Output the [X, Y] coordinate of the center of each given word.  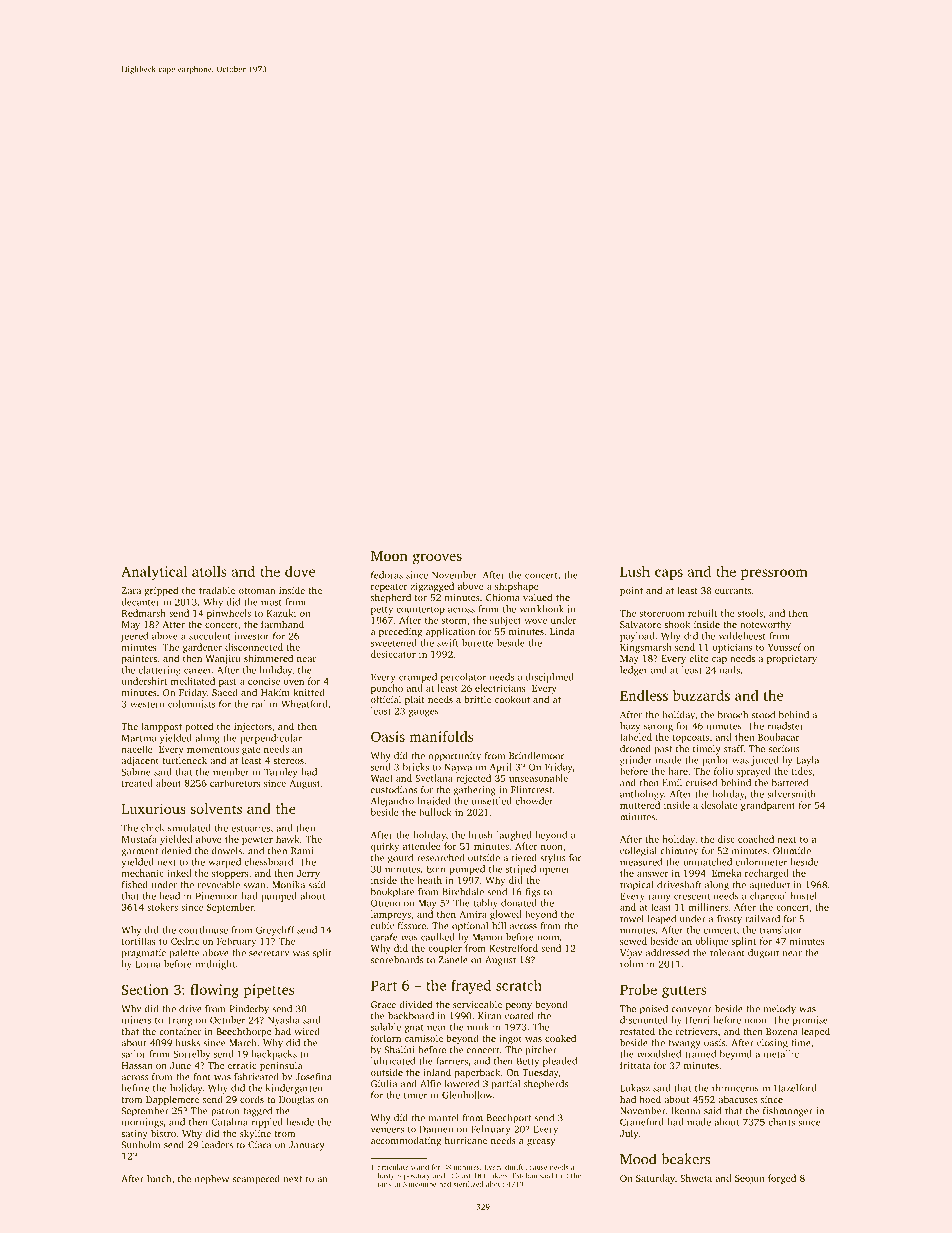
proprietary [792, 659]
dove [300, 571]
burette [478, 643]
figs [532, 893]
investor [251, 636]
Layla [807, 761]
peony [519, 1006]
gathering [474, 791]
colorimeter [761, 862]
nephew [212, 1180]
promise [810, 1021]
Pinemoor [217, 896]
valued [537, 597]
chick [152, 828]
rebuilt [703, 613]
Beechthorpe [244, 1032]
